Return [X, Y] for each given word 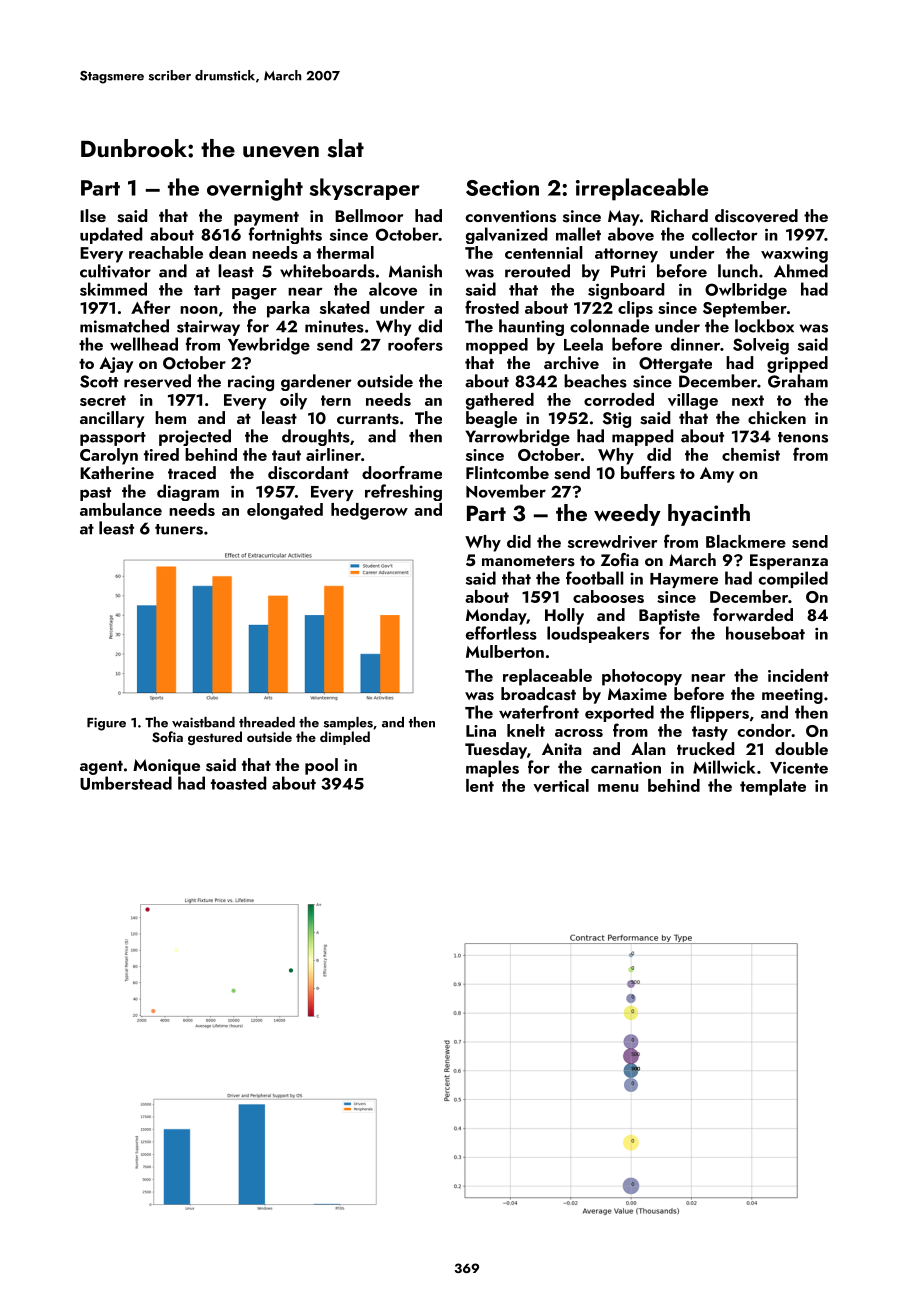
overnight [255, 189]
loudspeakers [598, 634]
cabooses [608, 596]
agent [101, 767]
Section [502, 188]
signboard [626, 291]
